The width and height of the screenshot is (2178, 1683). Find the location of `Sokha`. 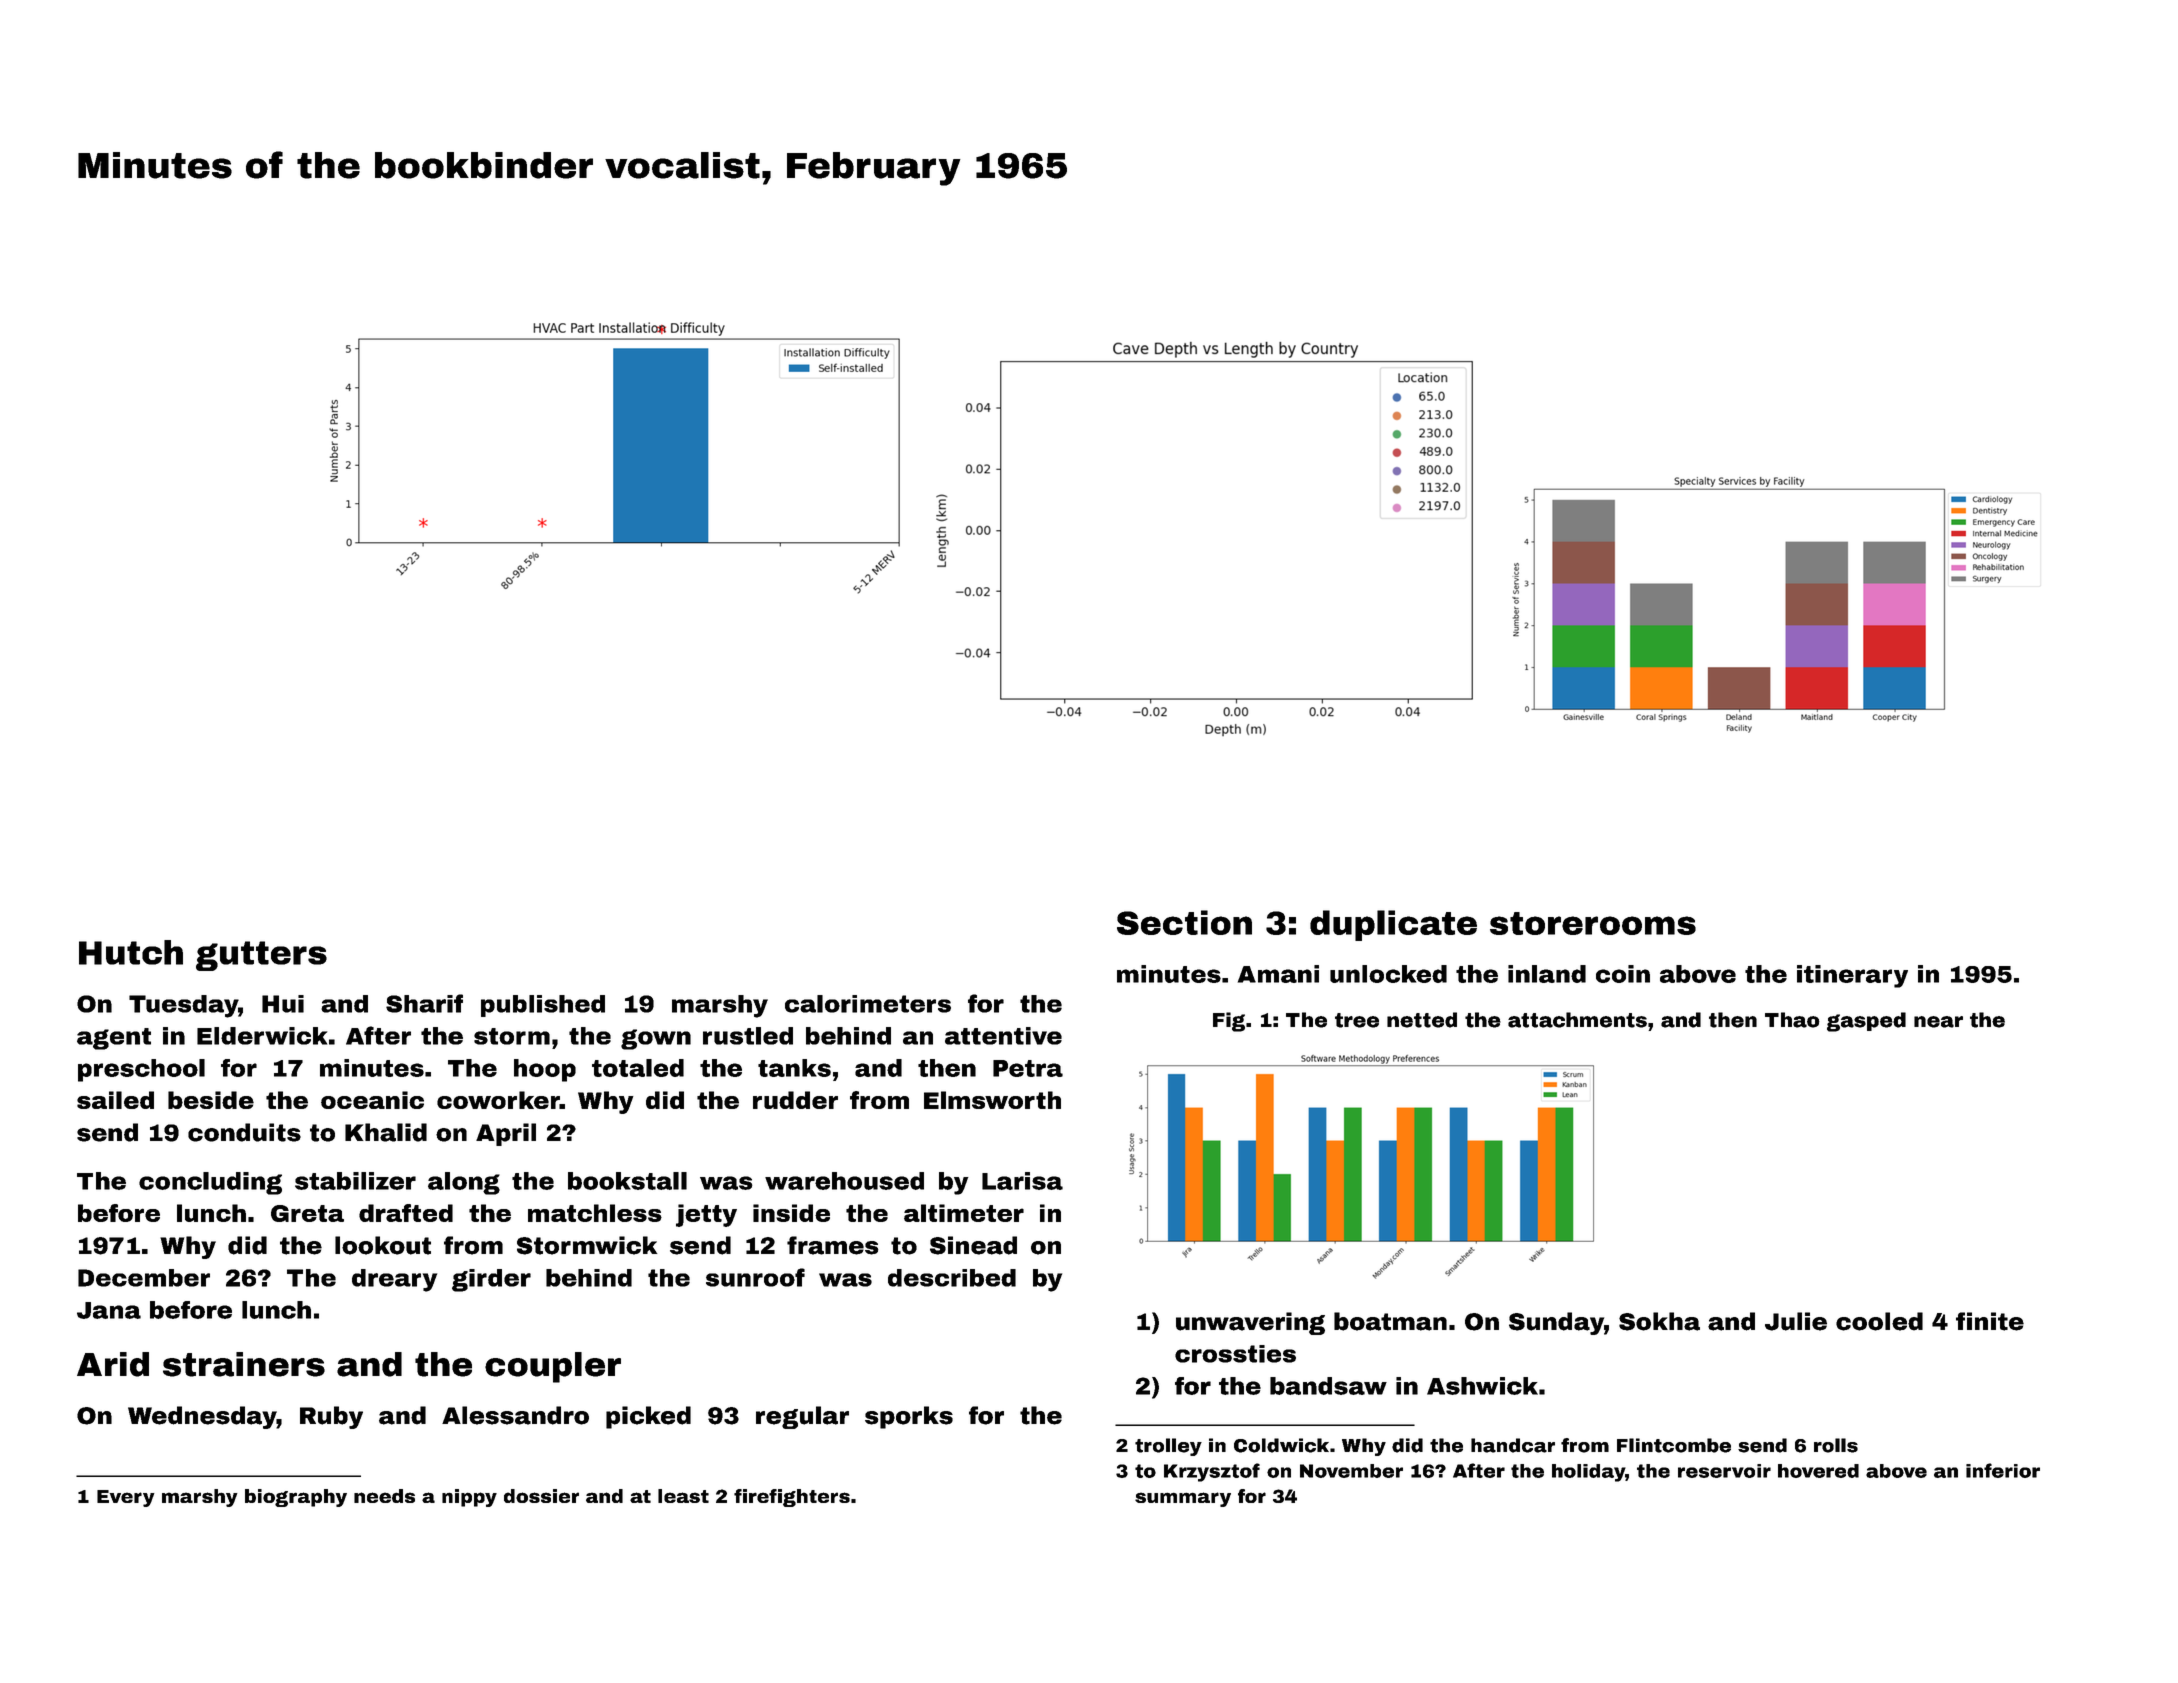

Sokha is located at coordinates (1659, 1321).
